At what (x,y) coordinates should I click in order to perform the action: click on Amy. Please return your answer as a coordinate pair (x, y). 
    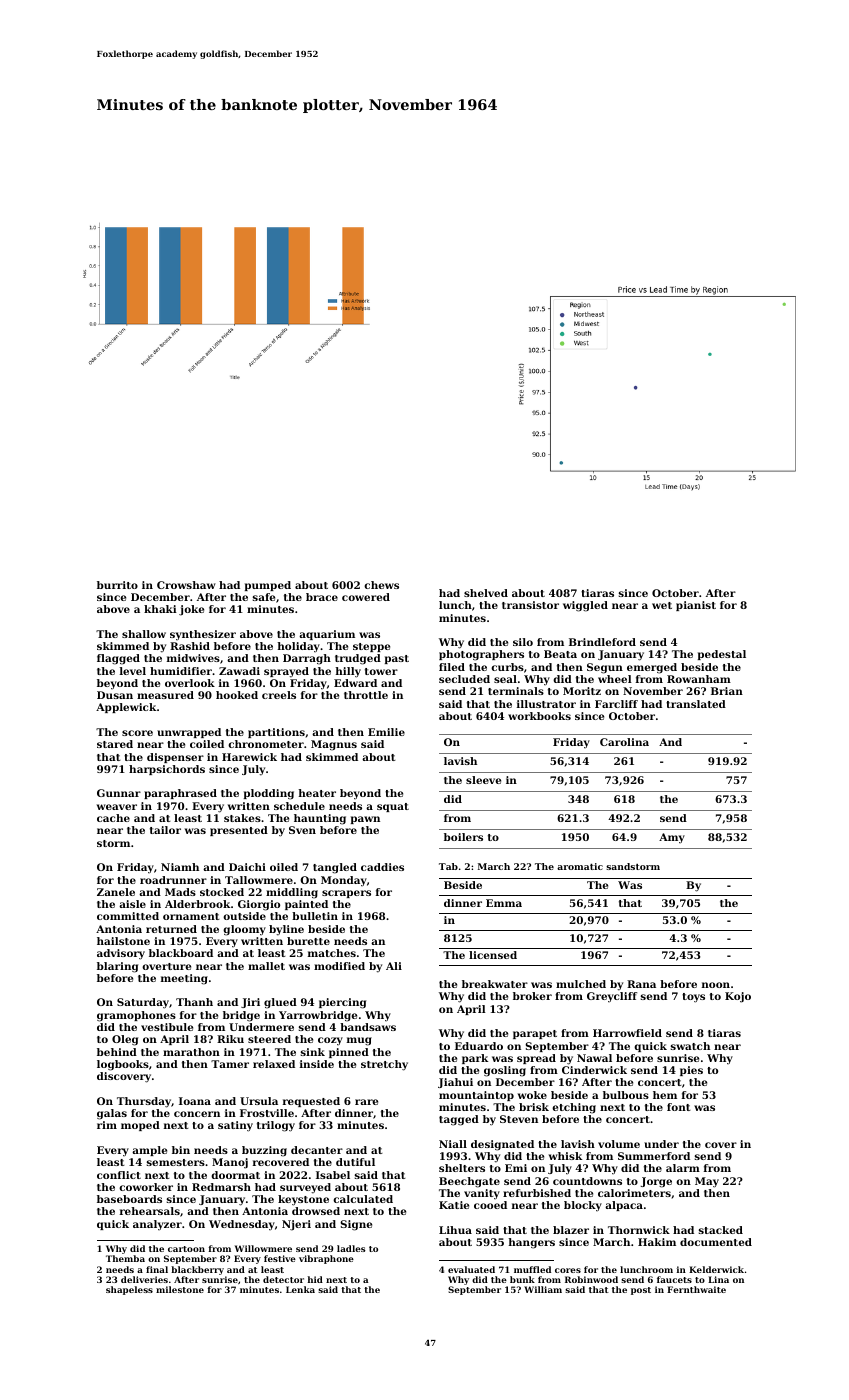
    Looking at the image, I should click on (672, 838).
